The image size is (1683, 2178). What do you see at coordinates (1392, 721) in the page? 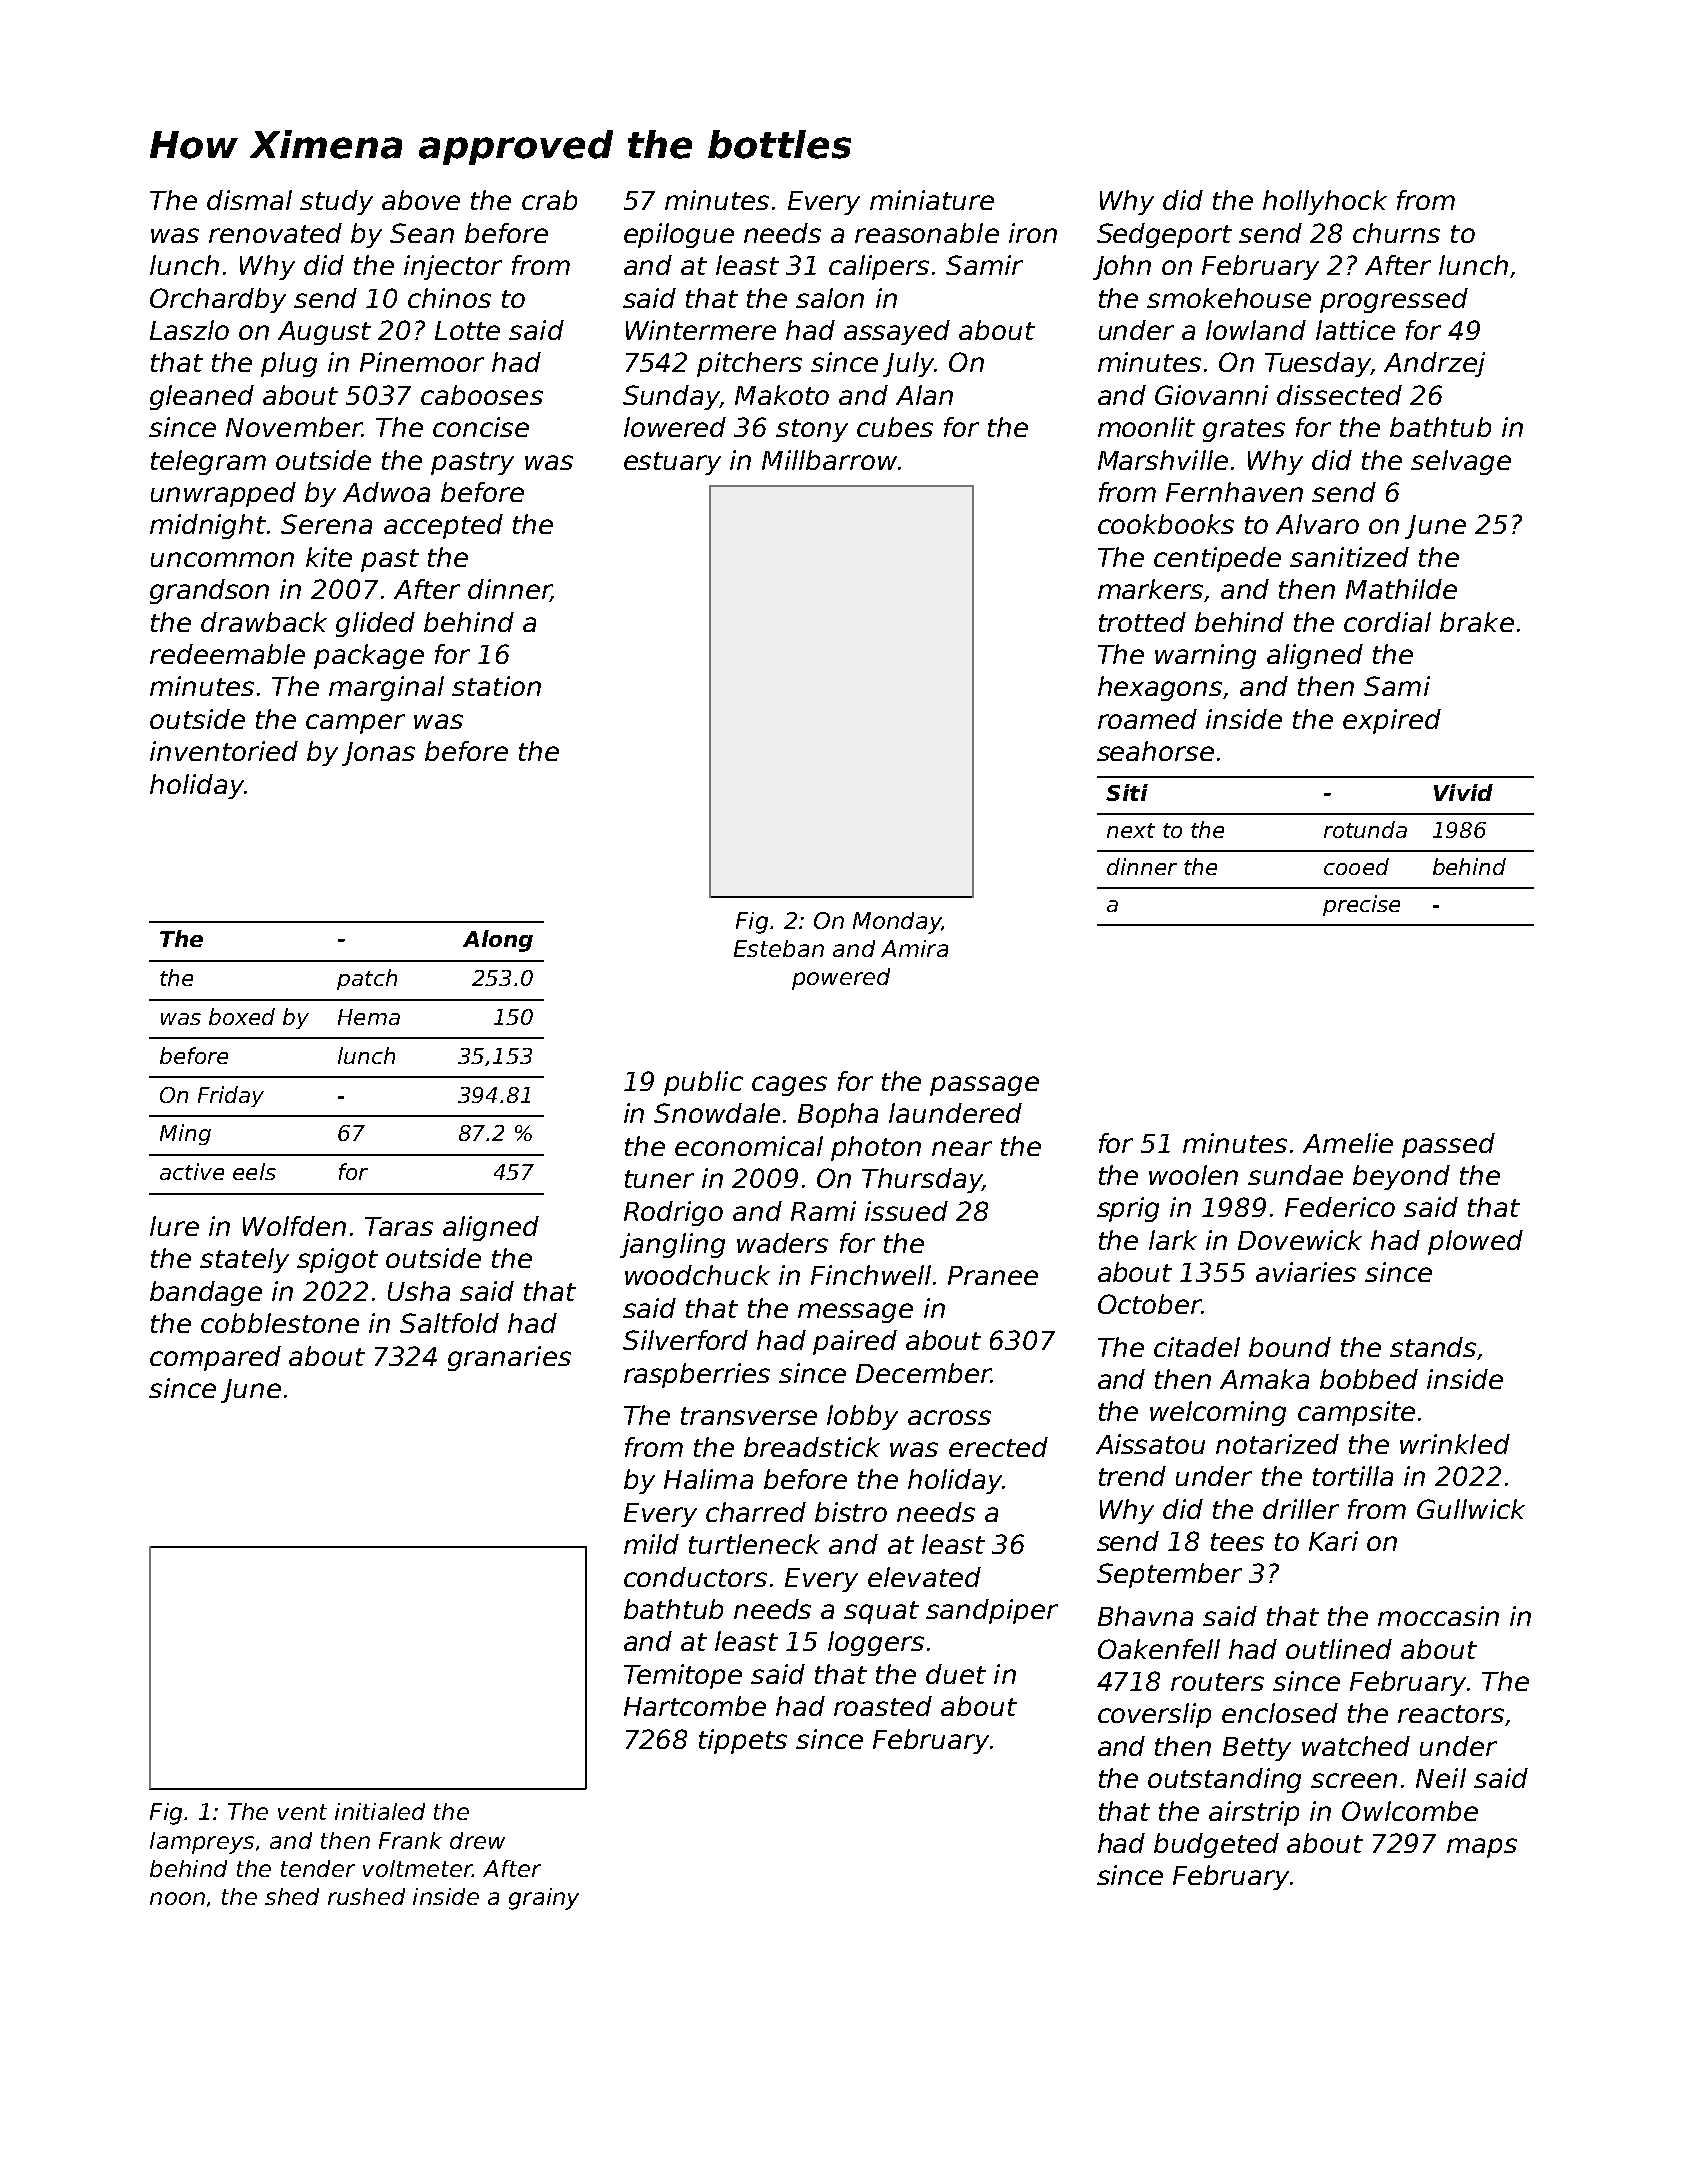
I see `expired` at bounding box center [1392, 721].
